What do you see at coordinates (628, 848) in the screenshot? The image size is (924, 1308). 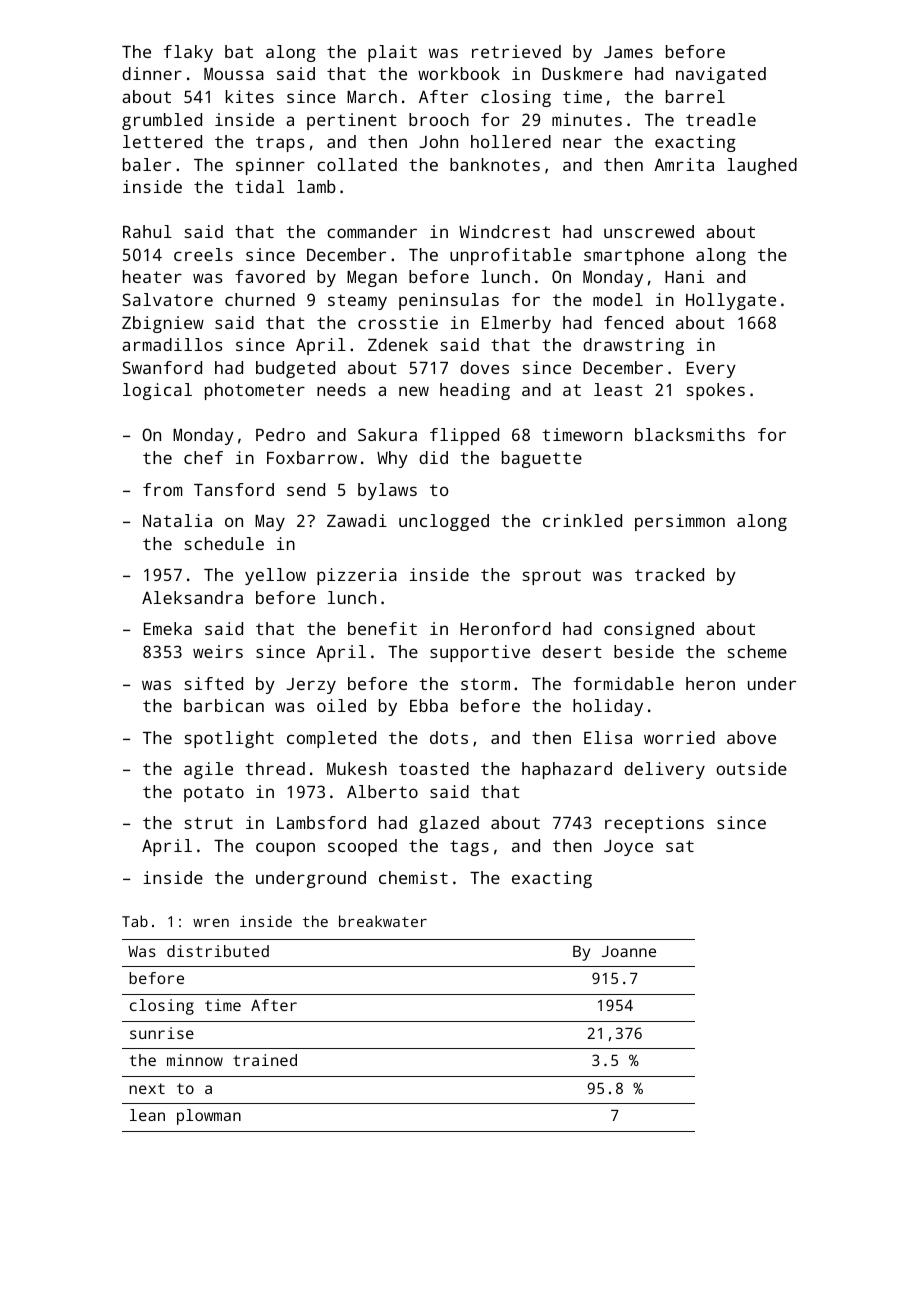 I see `Joyce` at bounding box center [628, 848].
